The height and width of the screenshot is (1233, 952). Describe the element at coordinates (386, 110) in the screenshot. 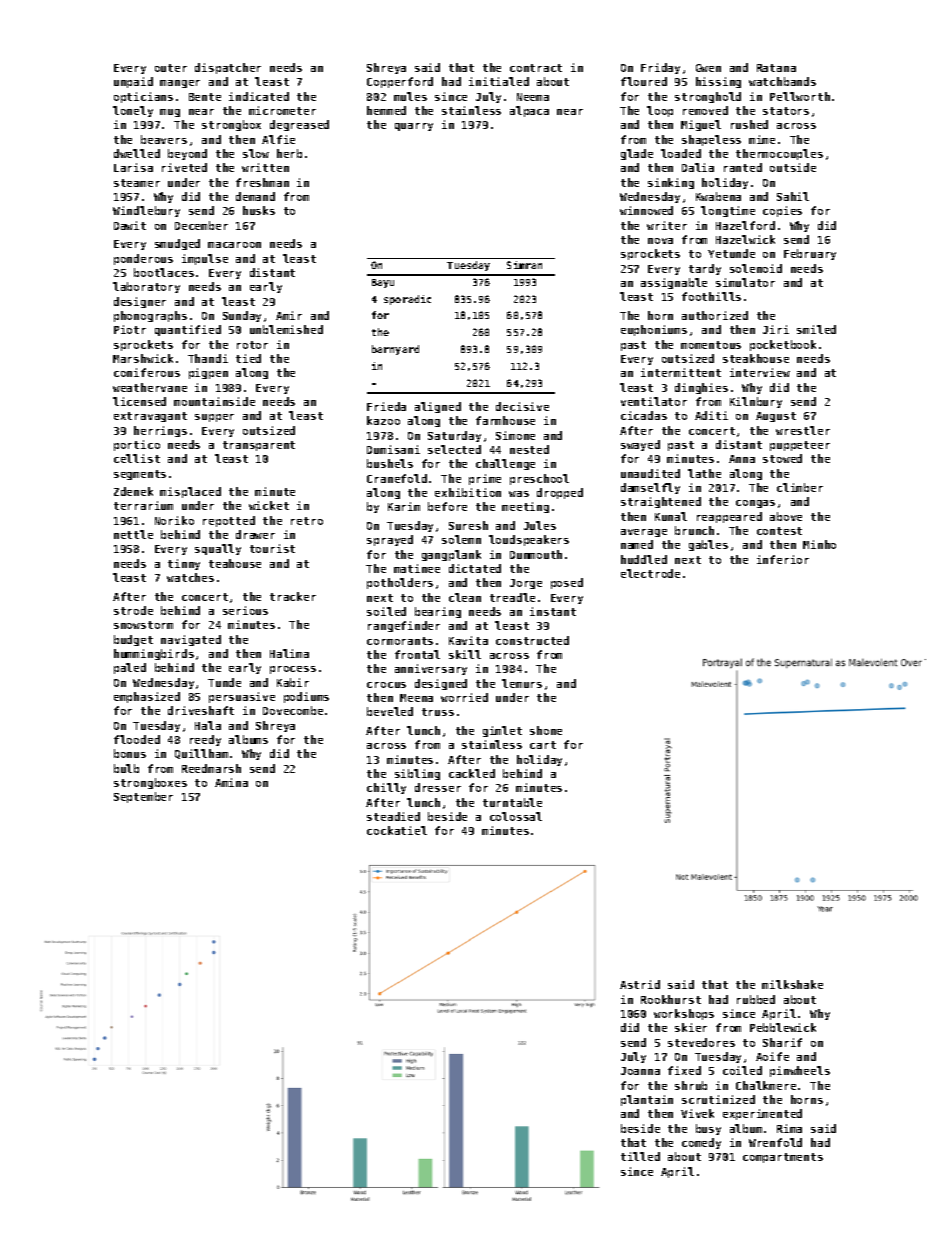

I see `hemmed` at that location.
